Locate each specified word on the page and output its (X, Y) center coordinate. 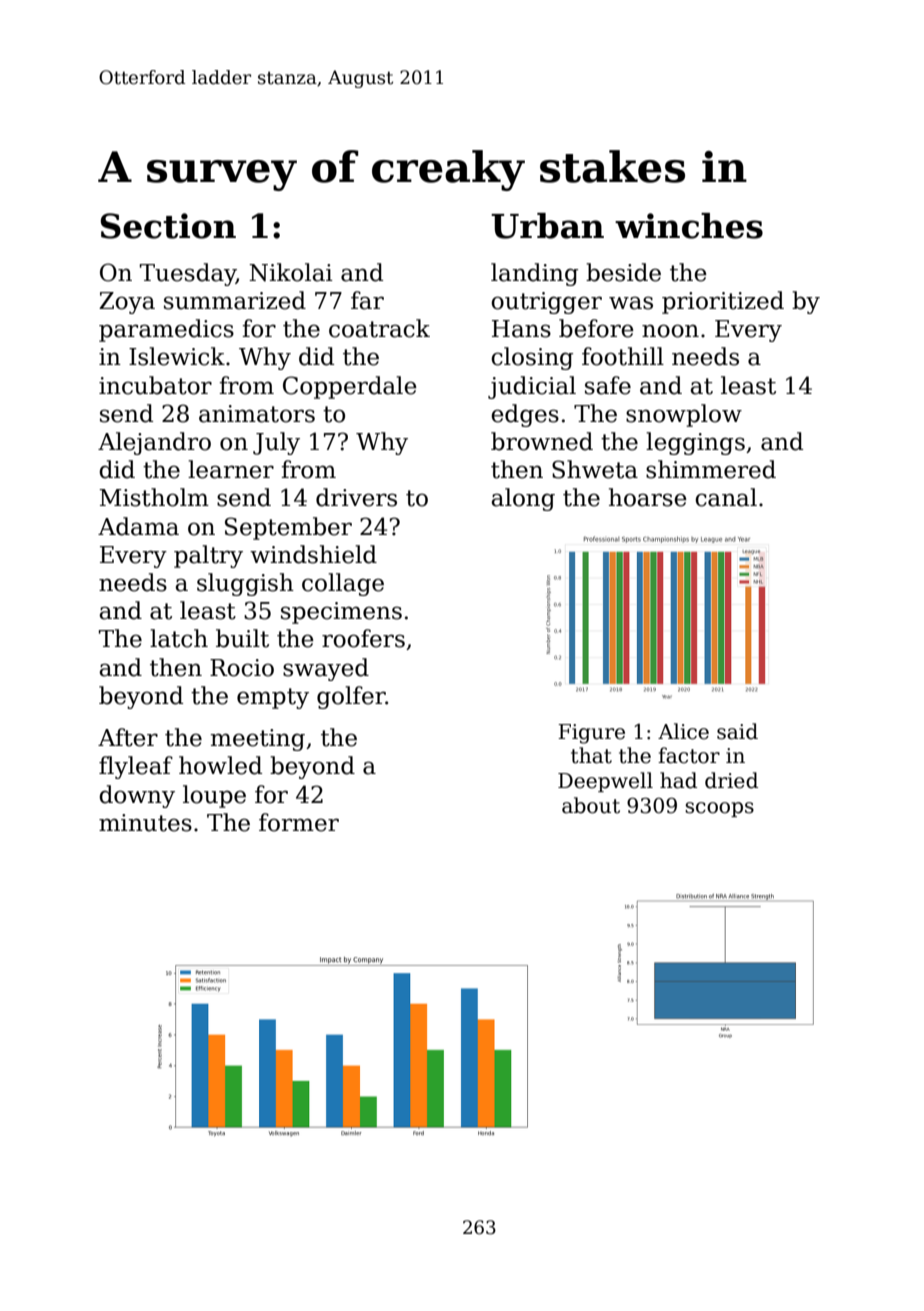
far (367, 300)
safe (608, 385)
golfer (351, 697)
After (128, 737)
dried (731, 780)
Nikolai (291, 272)
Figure (591, 734)
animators (257, 414)
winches (689, 226)
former (299, 822)
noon (670, 331)
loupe (214, 796)
